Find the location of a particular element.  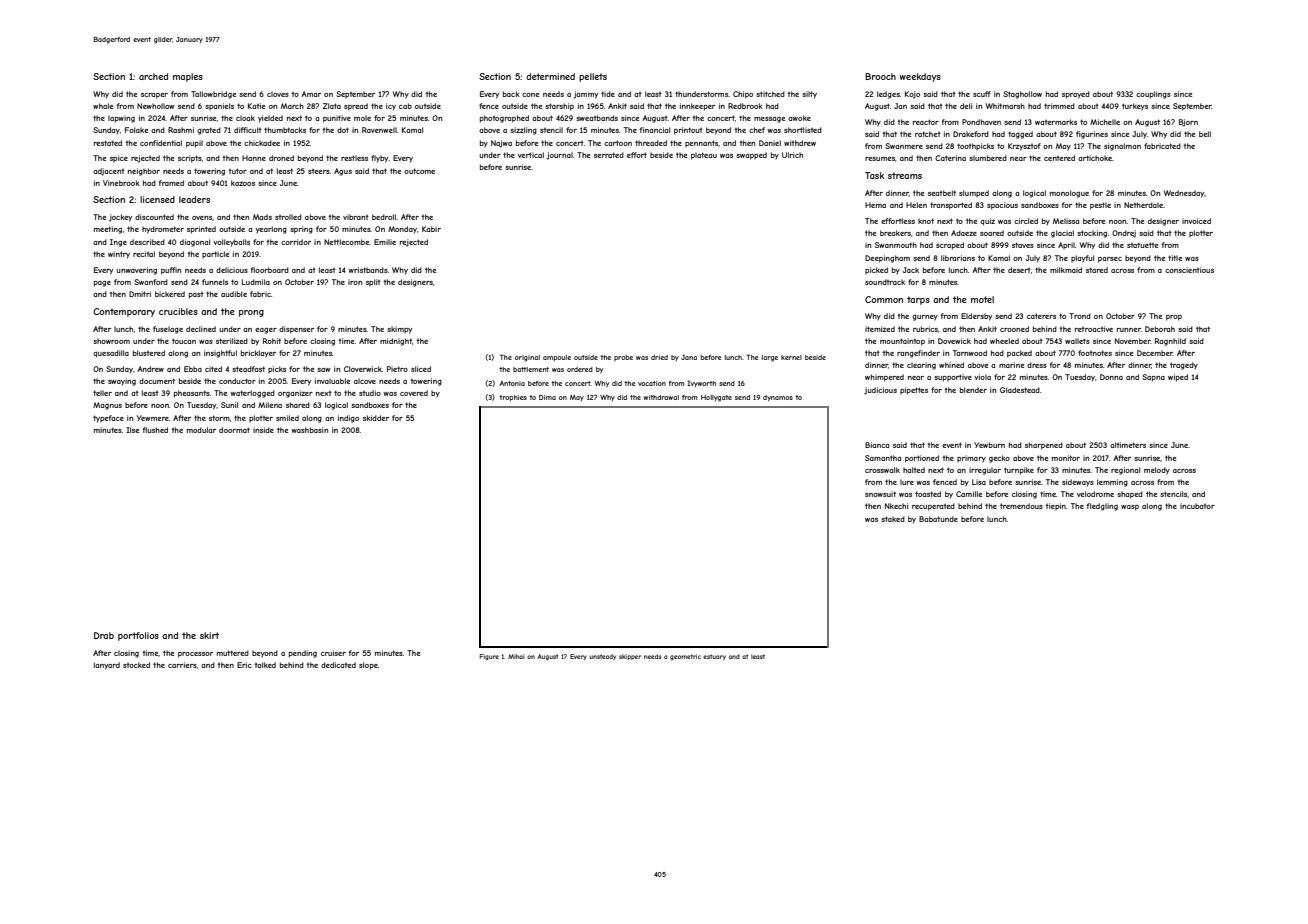

Chipo is located at coordinates (743, 95).
